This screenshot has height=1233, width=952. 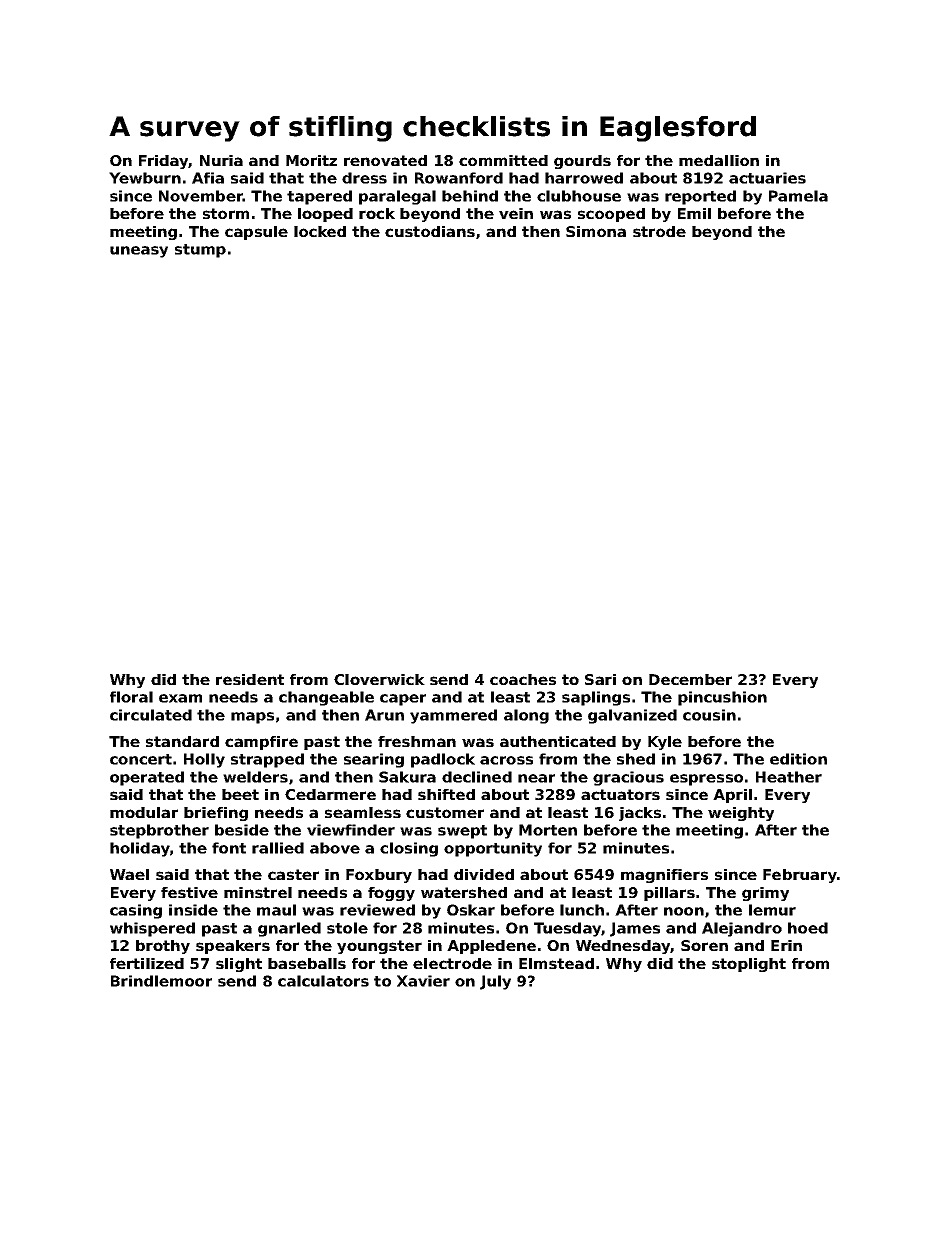 I want to click on strode, so click(x=659, y=231).
